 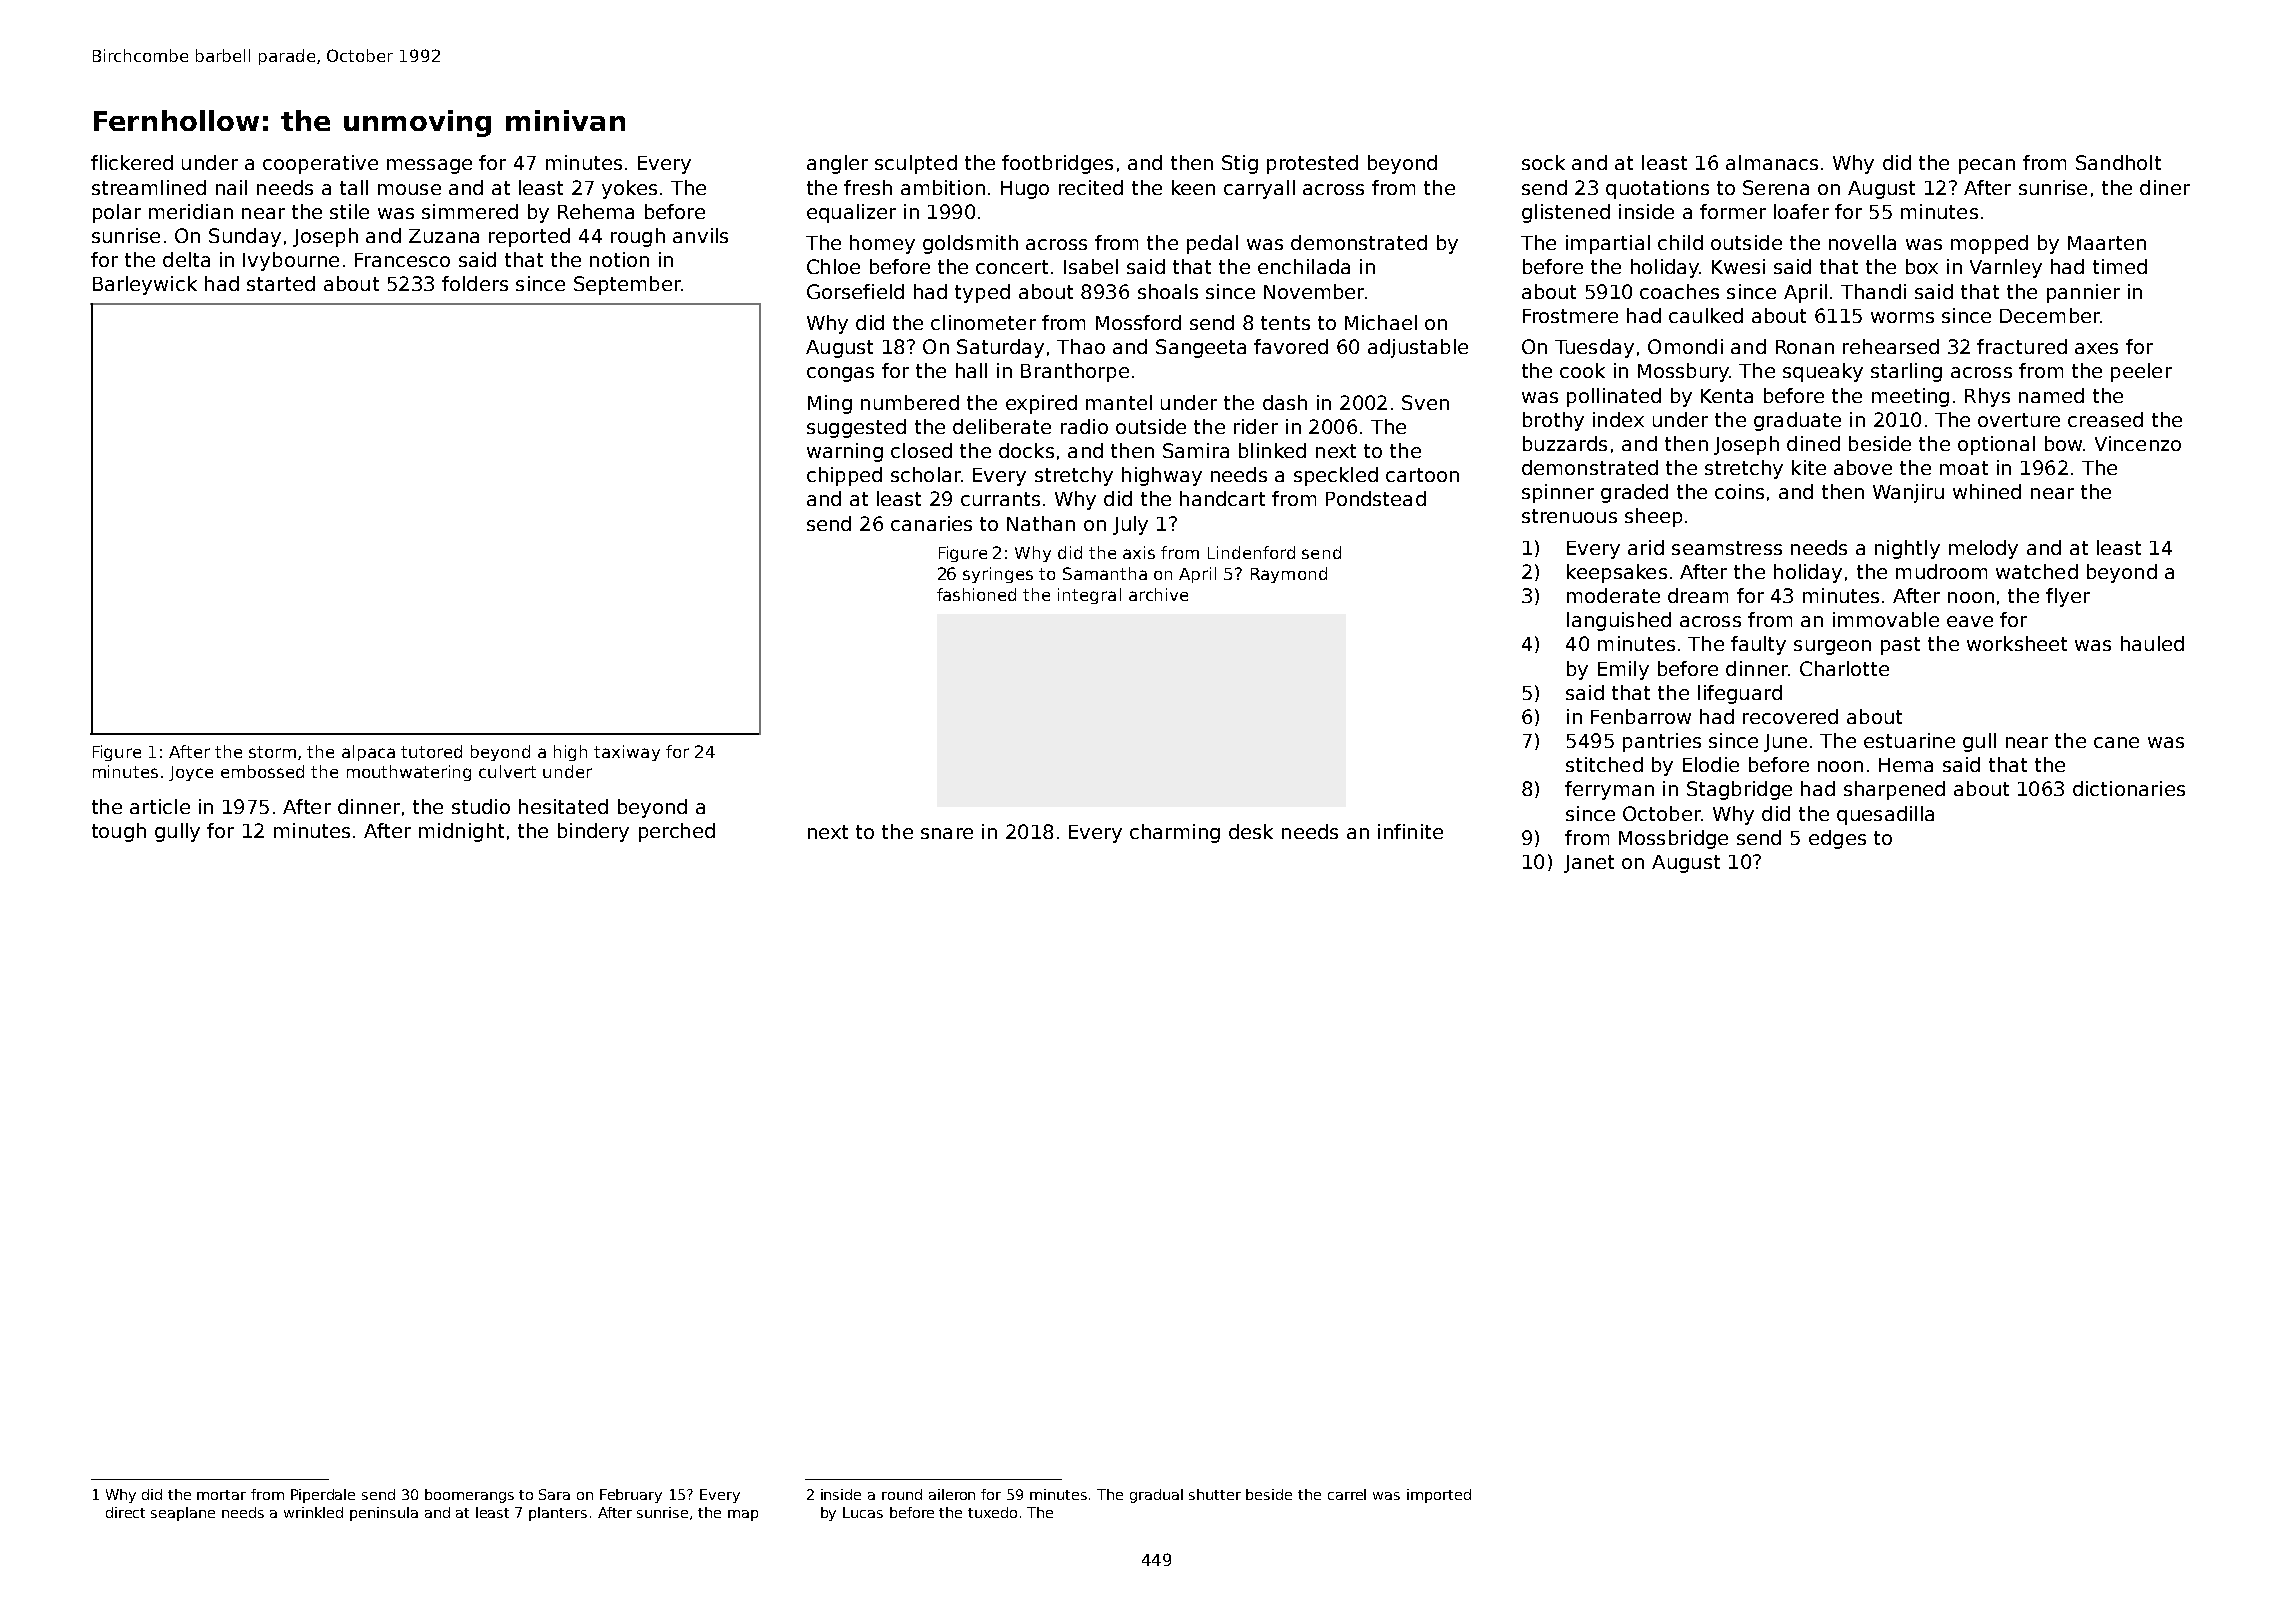 What do you see at coordinates (461, 832) in the image?
I see `midnight` at bounding box center [461, 832].
